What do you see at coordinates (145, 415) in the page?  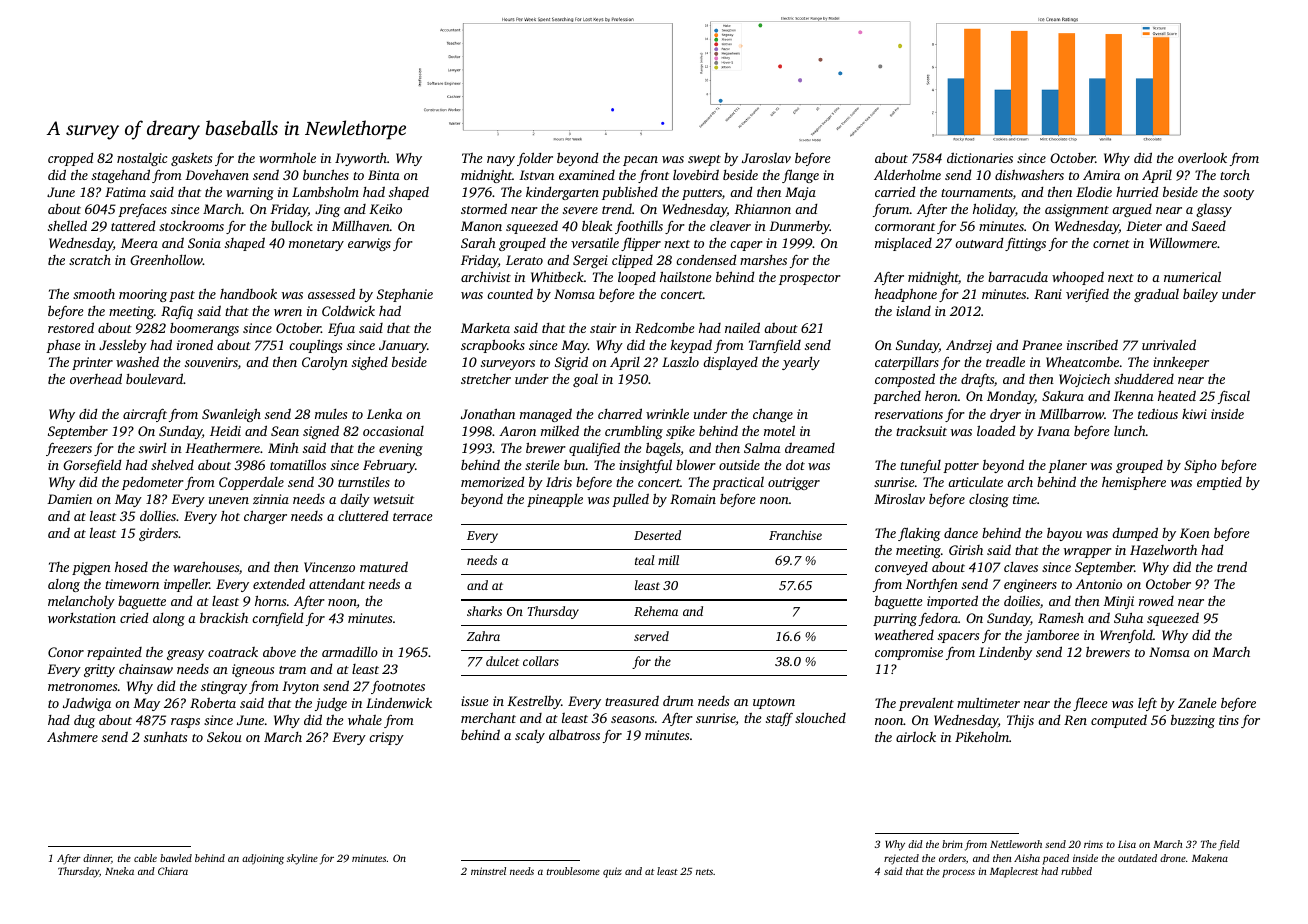 I see `aircraft` at bounding box center [145, 415].
